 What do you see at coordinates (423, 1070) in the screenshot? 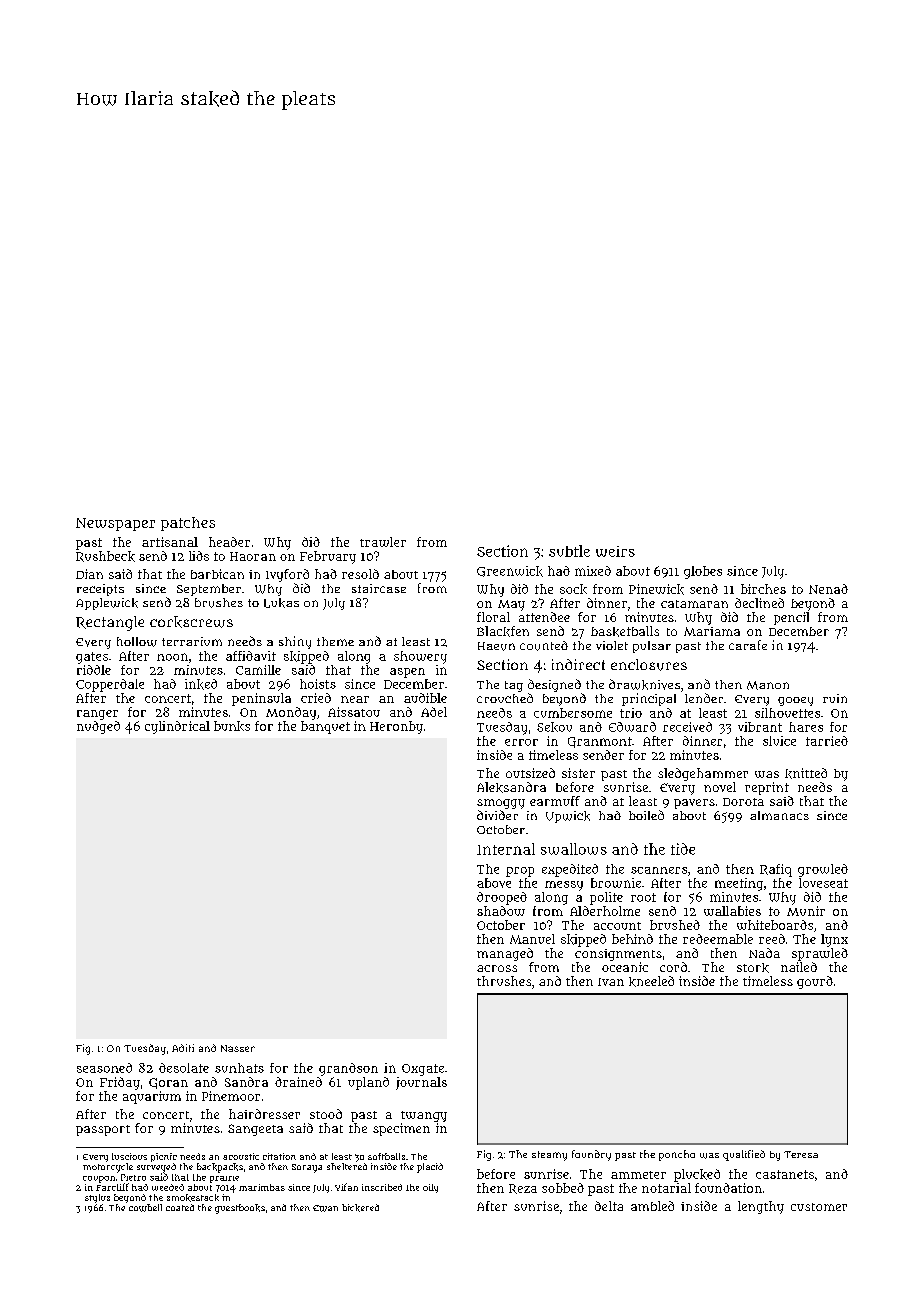
I see `Oxgate` at bounding box center [423, 1070].
